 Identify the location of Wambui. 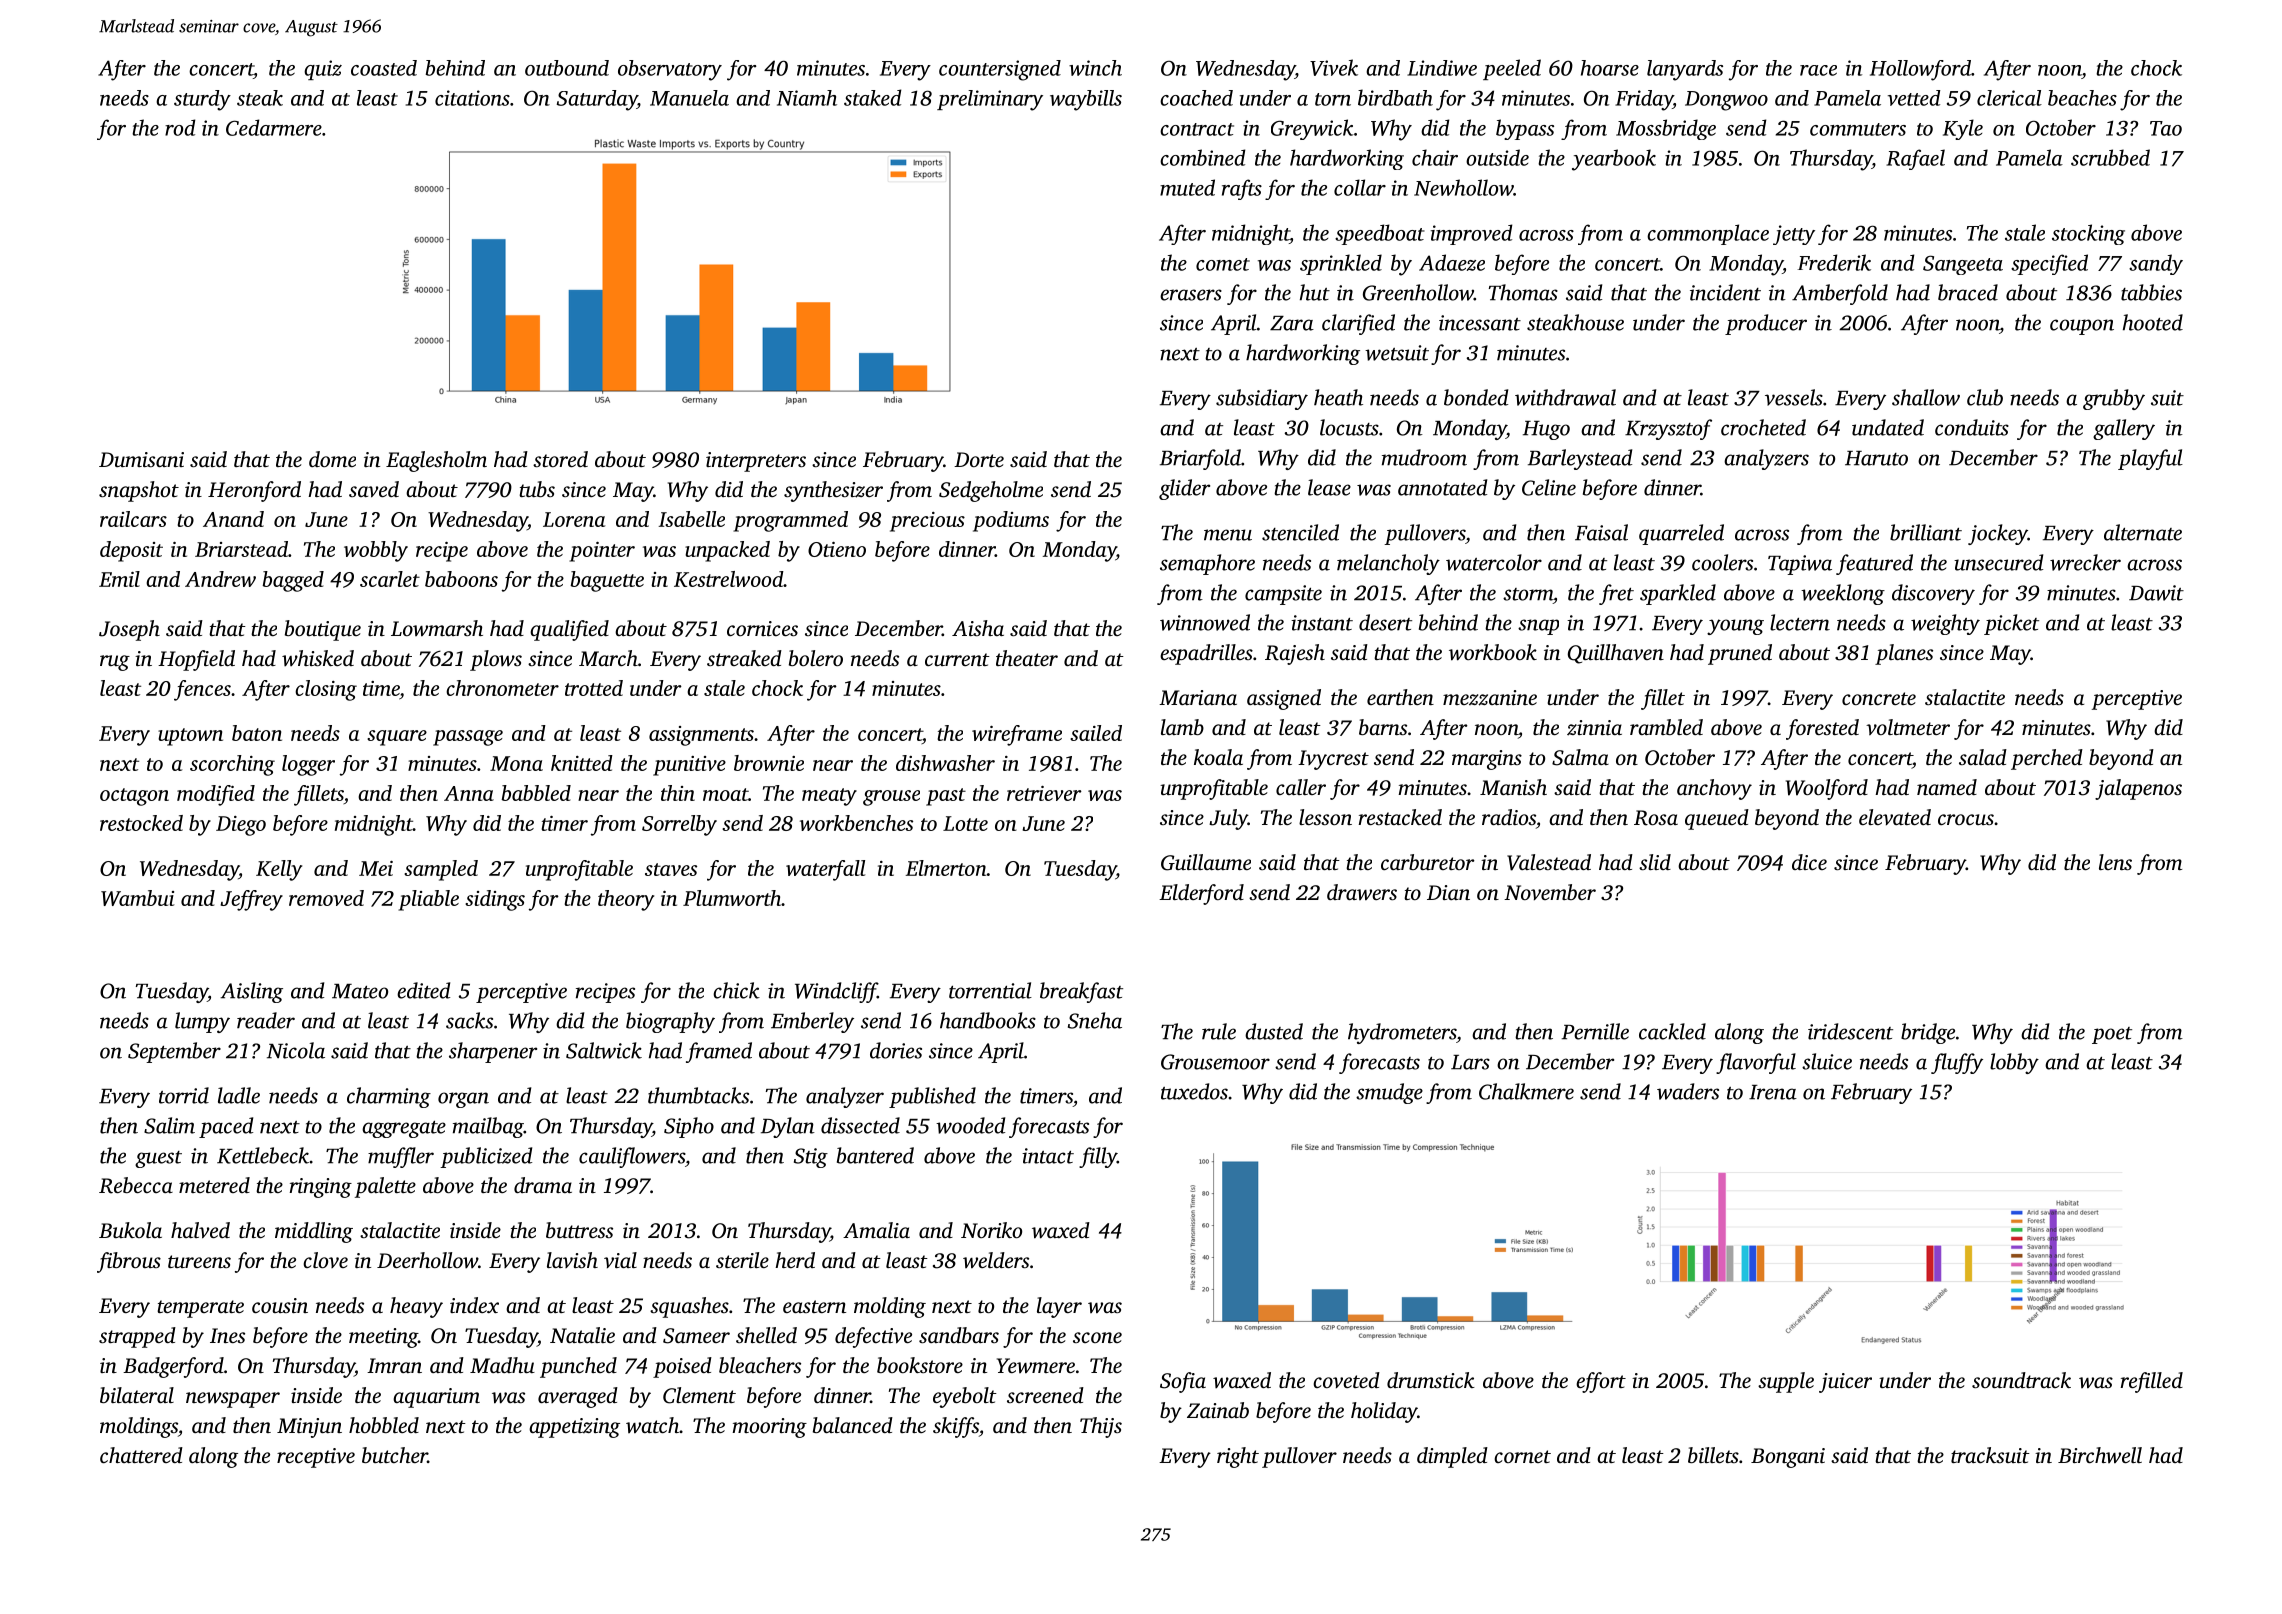
(138, 898).
